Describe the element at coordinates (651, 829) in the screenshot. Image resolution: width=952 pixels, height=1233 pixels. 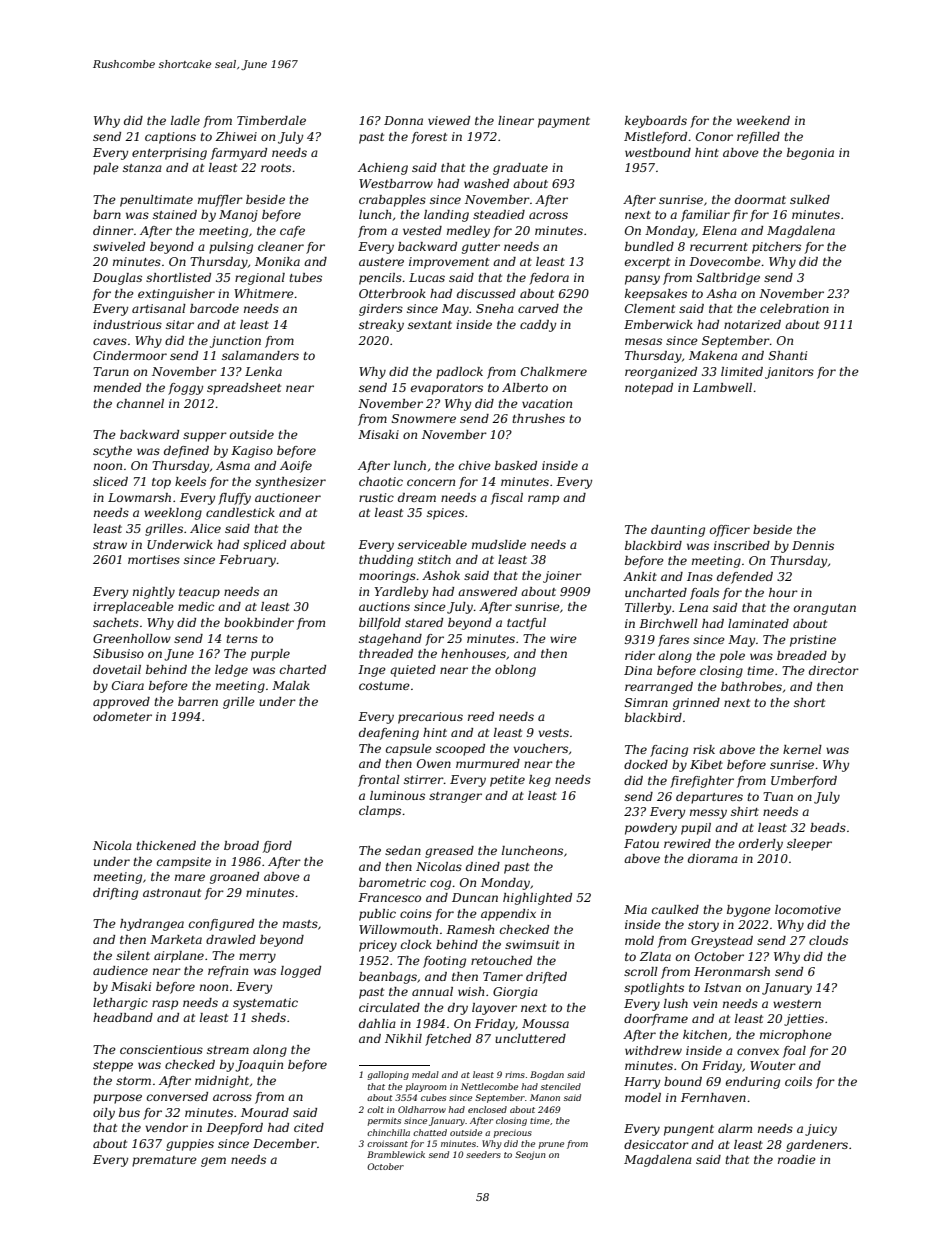
I see `powdery` at that location.
